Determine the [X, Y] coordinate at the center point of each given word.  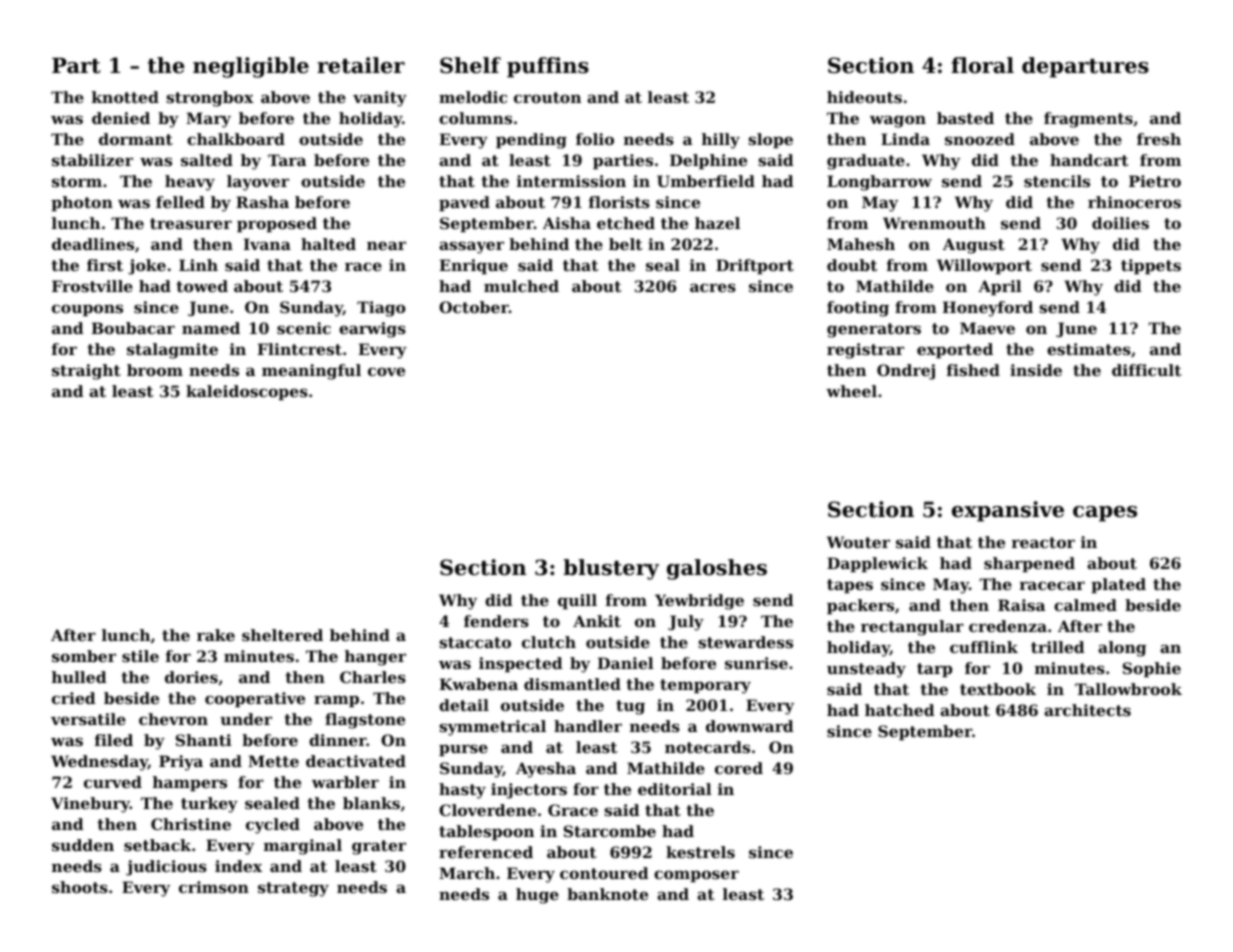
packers [860, 606]
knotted [125, 97]
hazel [717, 223]
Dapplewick [877, 564]
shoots [80, 887]
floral [982, 65]
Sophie [1152, 669]
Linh [198, 265]
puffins [548, 67]
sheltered [282, 635]
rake [216, 635]
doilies [1120, 223]
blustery [611, 569]
